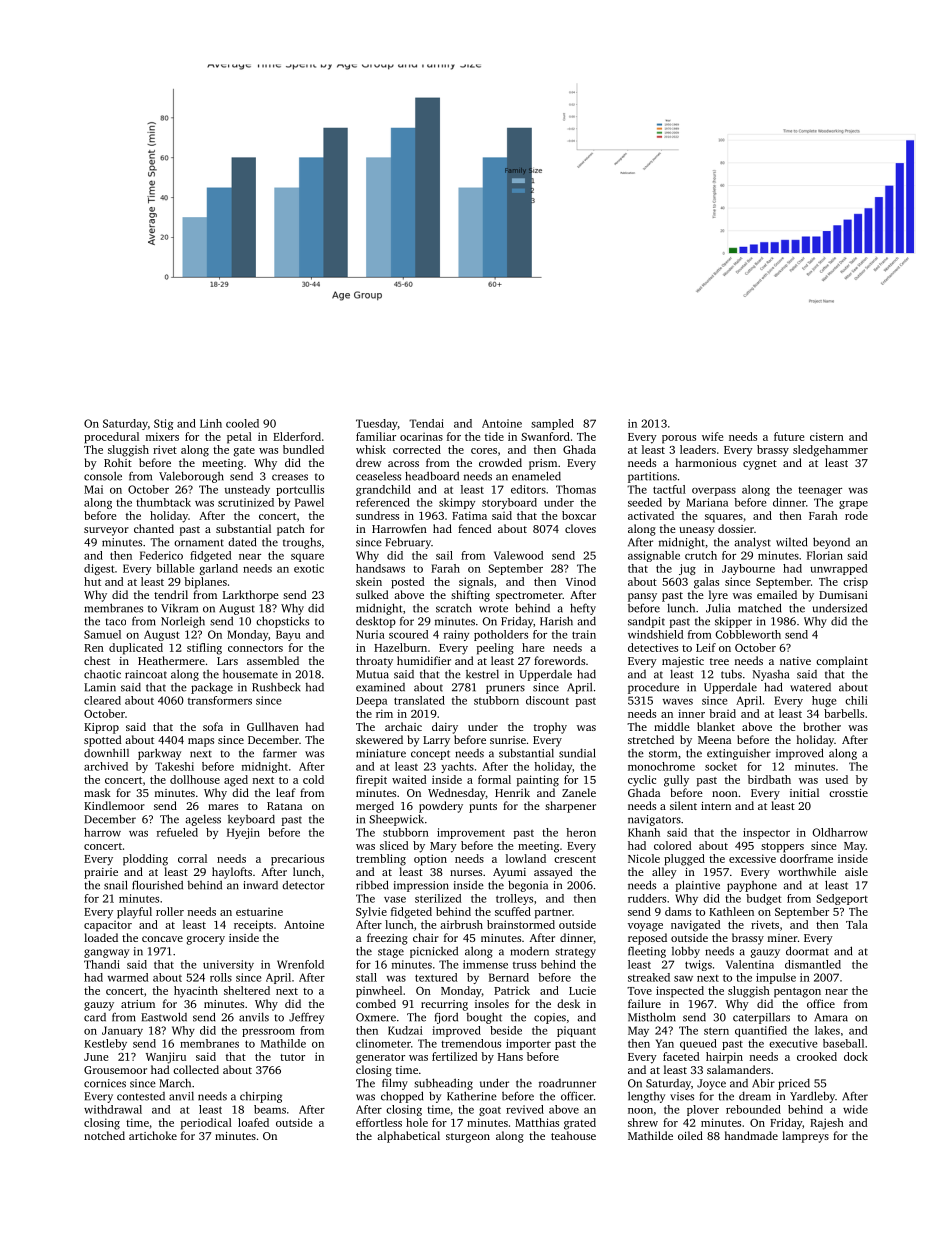 The height and width of the screenshot is (1233, 952). What do you see at coordinates (856, 871) in the screenshot?
I see `aisle` at bounding box center [856, 871].
